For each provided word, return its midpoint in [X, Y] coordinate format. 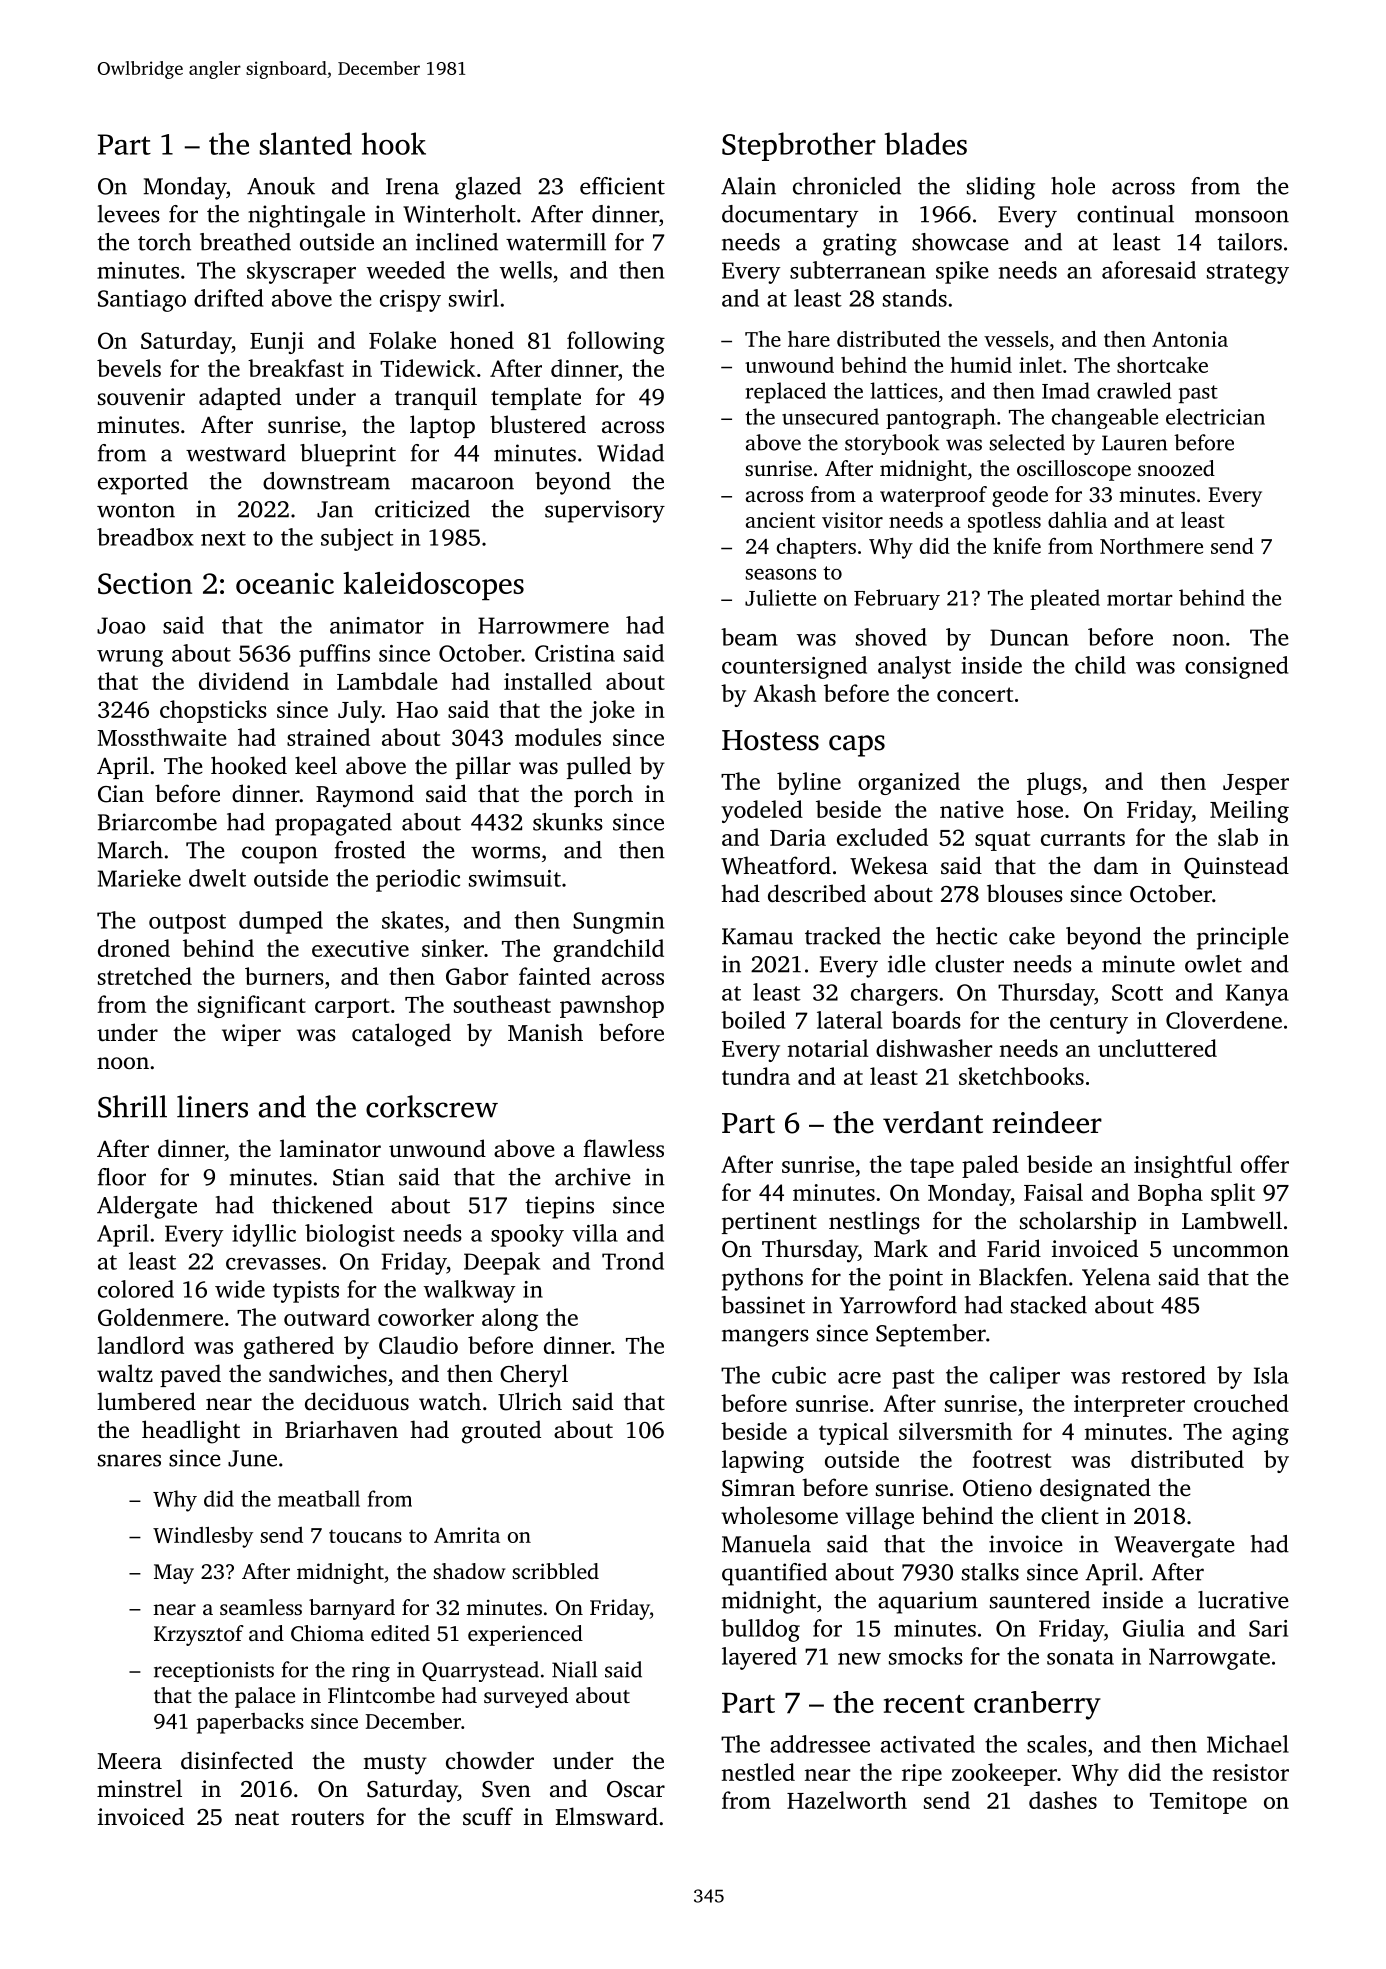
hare [809, 339]
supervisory [605, 511]
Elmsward [607, 1816]
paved [190, 1375]
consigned [1236, 667]
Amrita [467, 1535]
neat [257, 1818]
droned [134, 948]
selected [1027, 442]
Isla [1271, 1375]
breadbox [145, 537]
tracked [843, 936]
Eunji [277, 343]
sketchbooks [1021, 1076]
